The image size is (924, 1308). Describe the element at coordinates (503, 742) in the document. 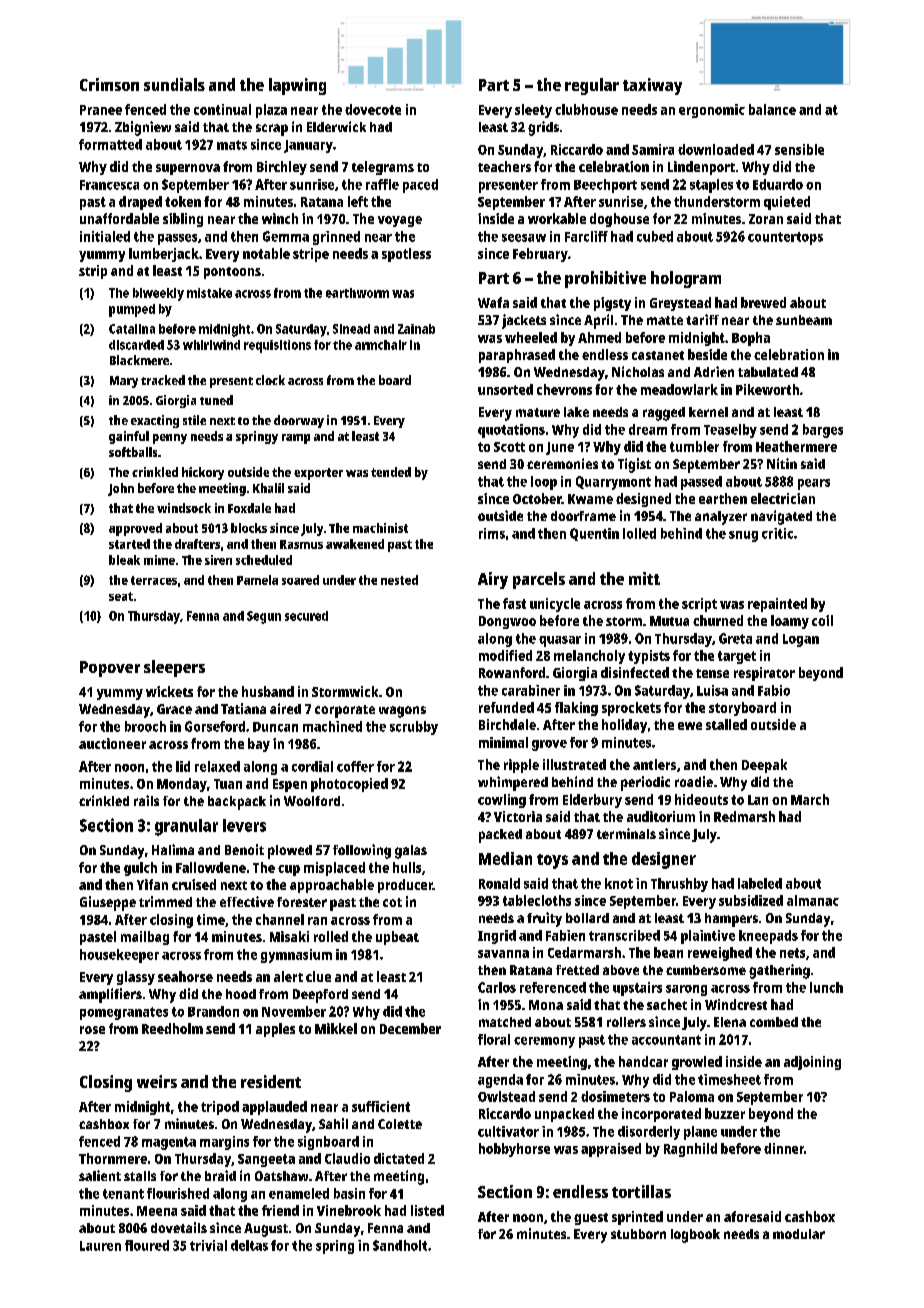

I see `minimal` at that location.
